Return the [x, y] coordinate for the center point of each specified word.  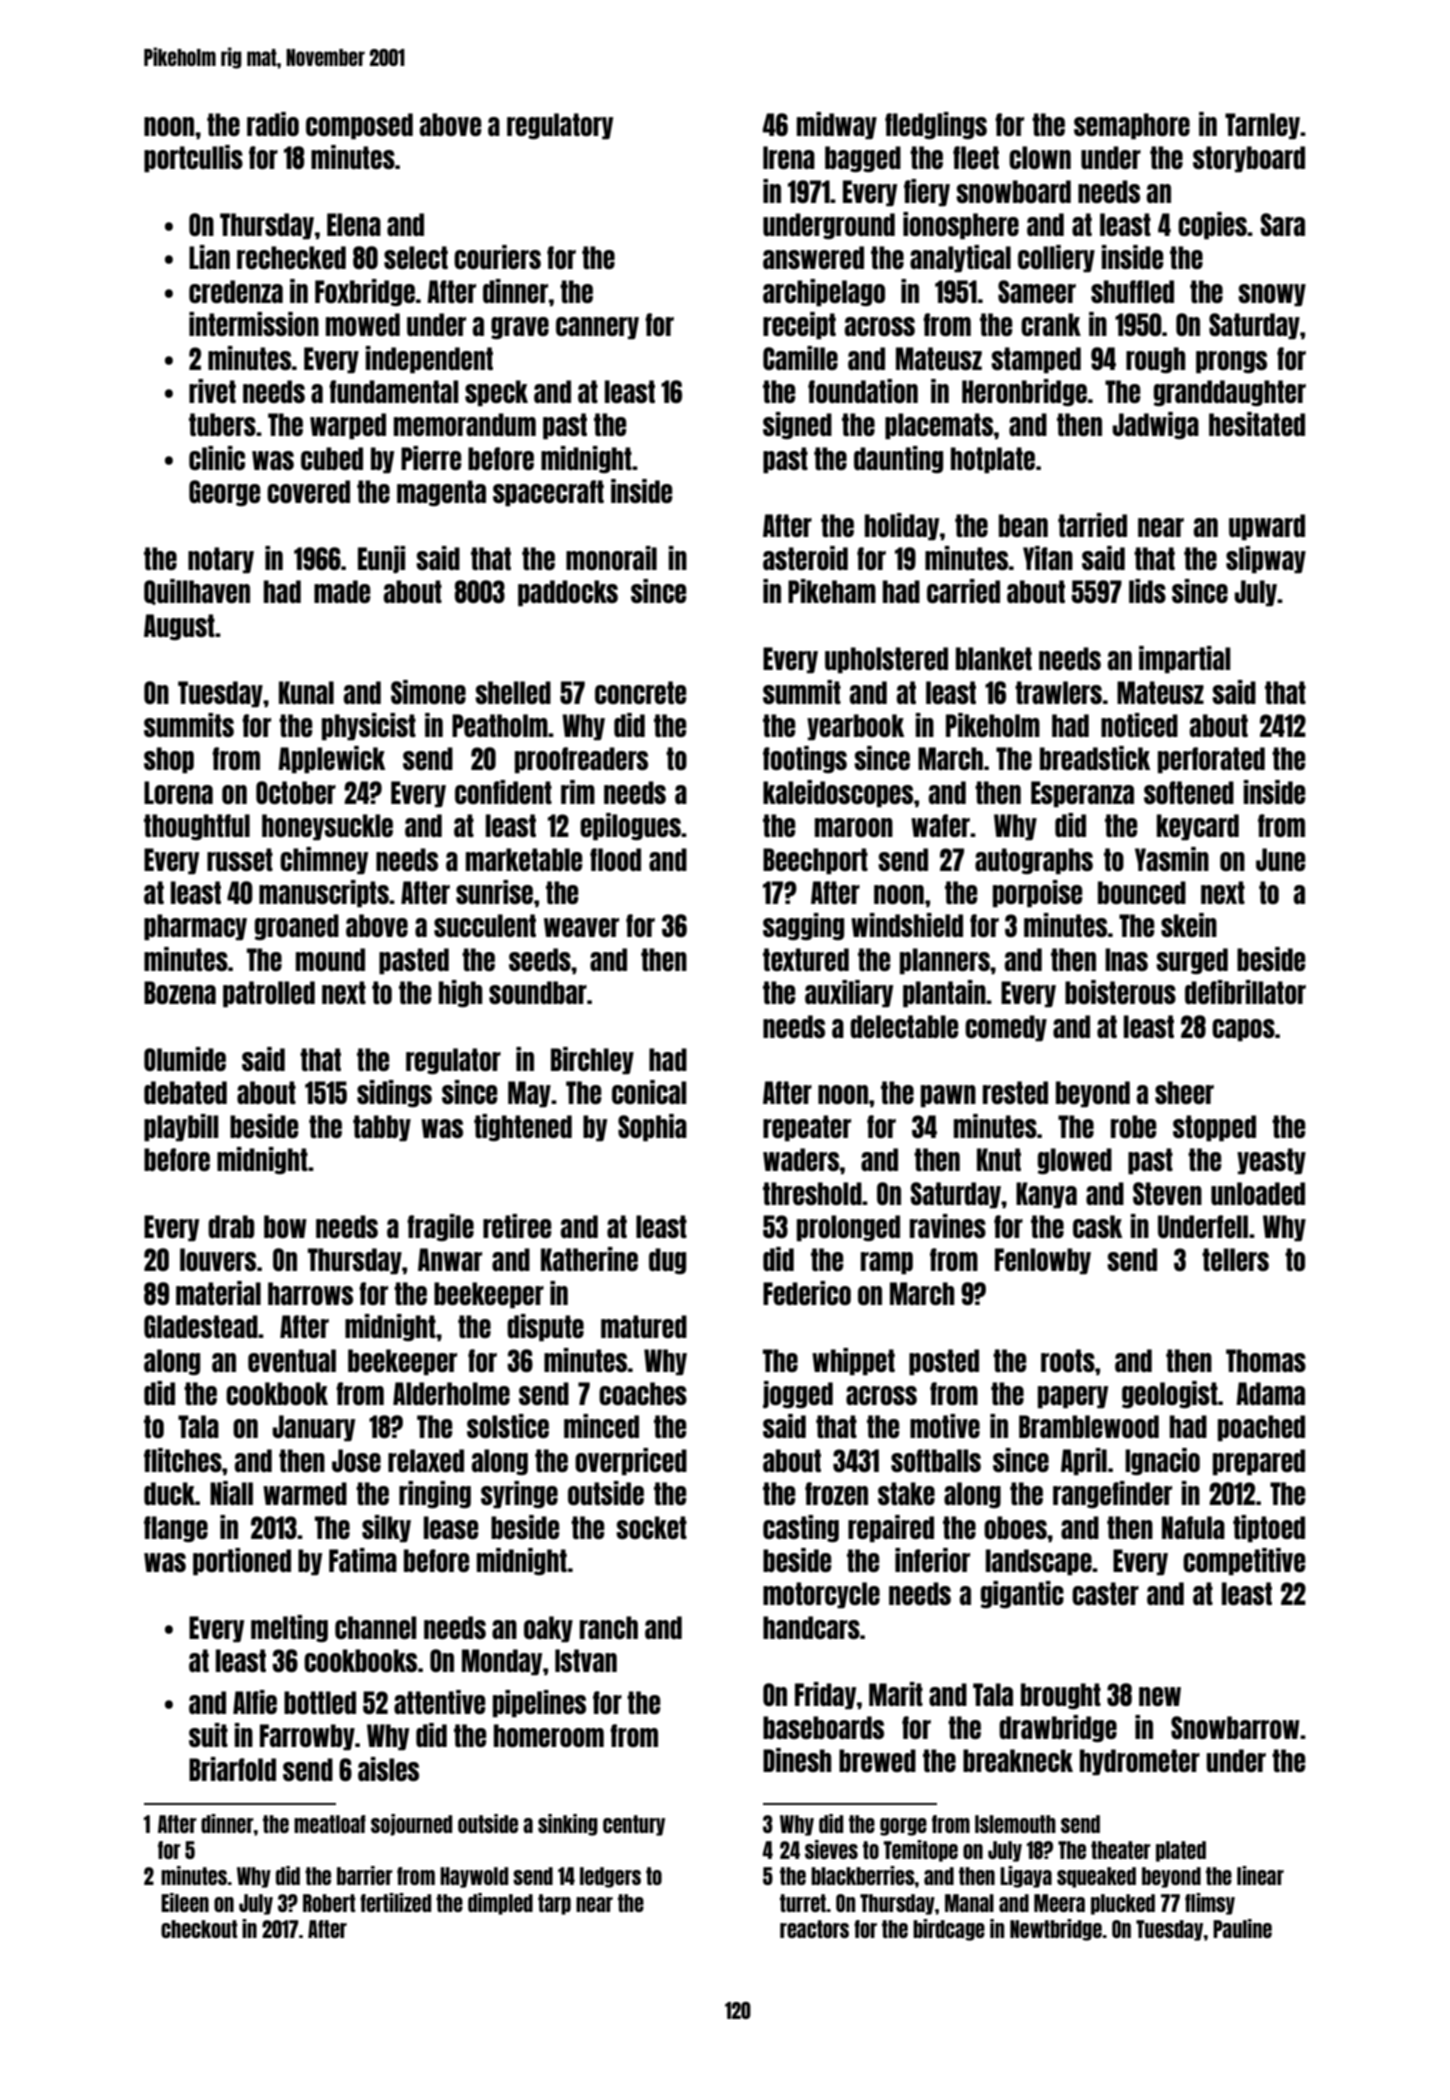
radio [273, 124]
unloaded [1258, 1193]
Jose [356, 1460]
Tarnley [1262, 126]
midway [837, 126]
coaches [643, 1393]
